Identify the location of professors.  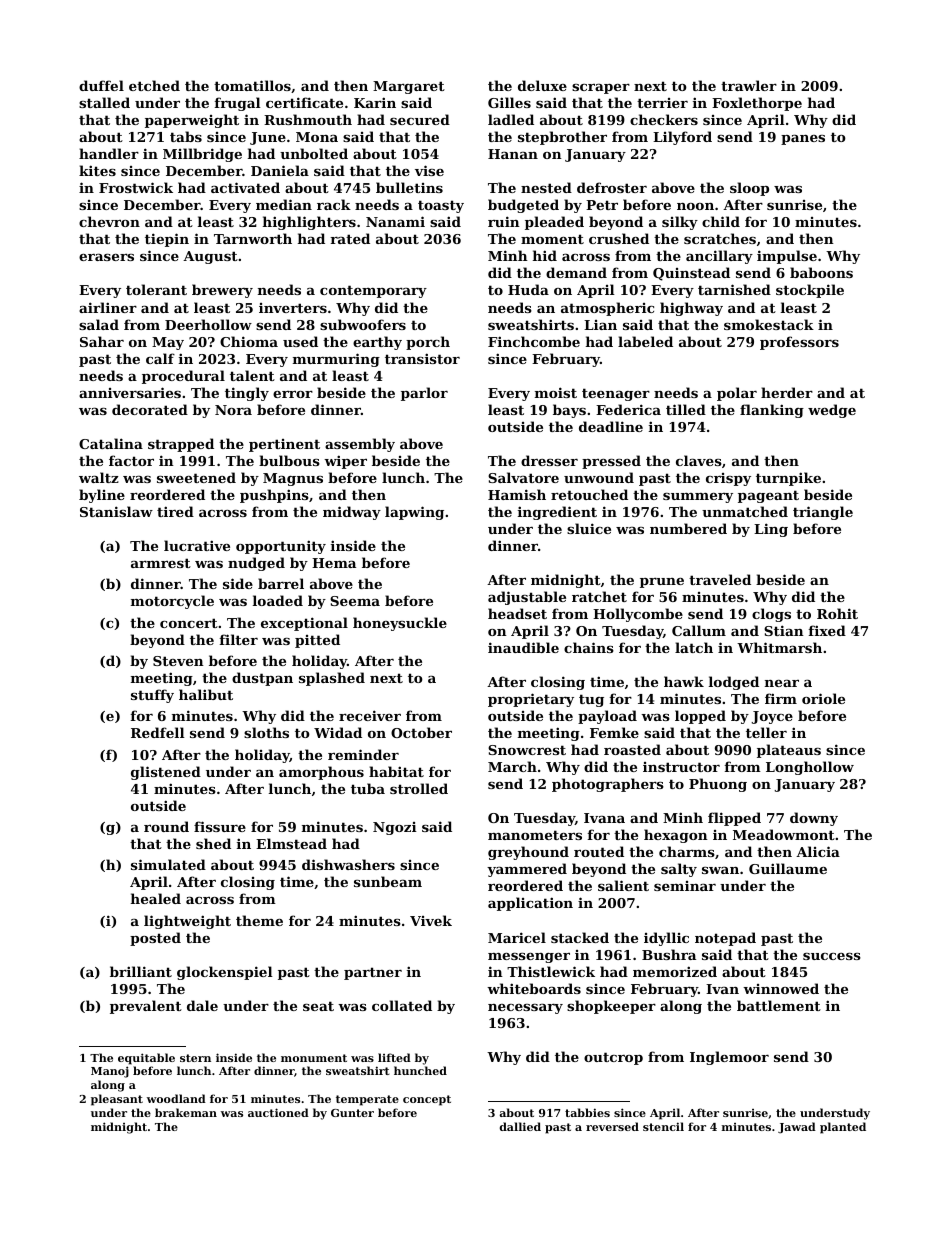
(799, 343).
